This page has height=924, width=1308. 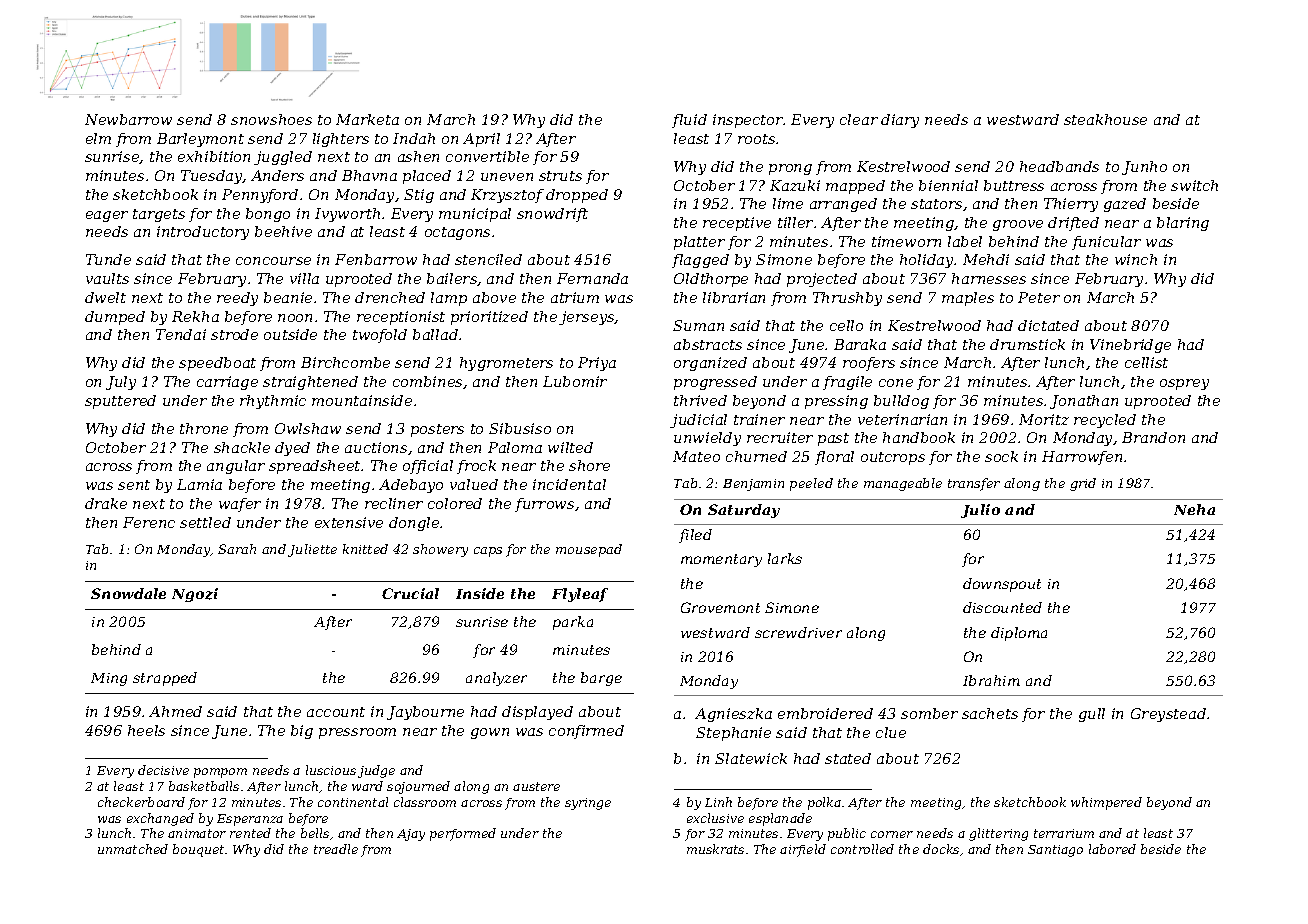 I want to click on holiday, so click(x=927, y=261).
